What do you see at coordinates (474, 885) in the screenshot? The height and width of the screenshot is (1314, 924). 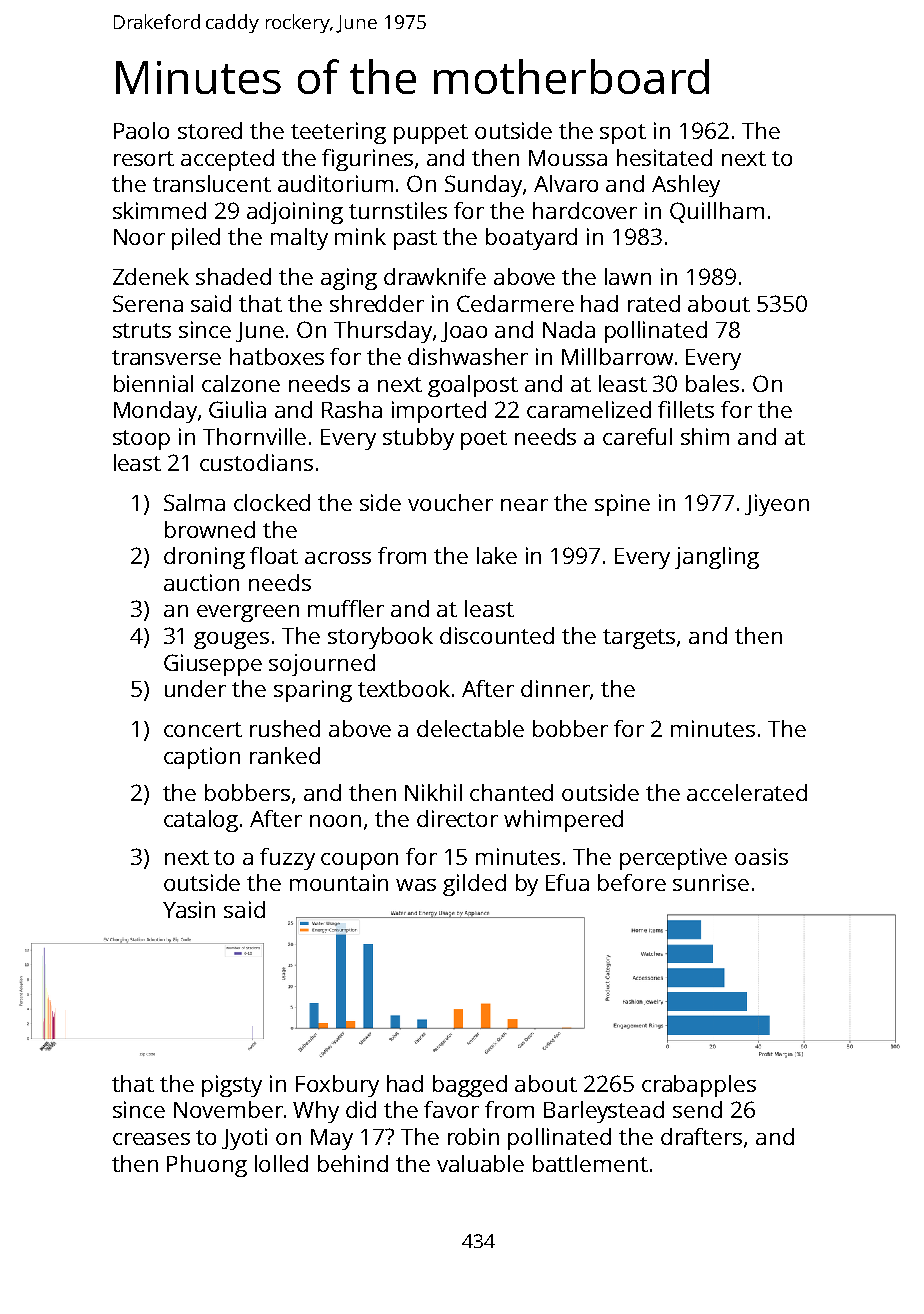 I see `gilded` at bounding box center [474, 885].
